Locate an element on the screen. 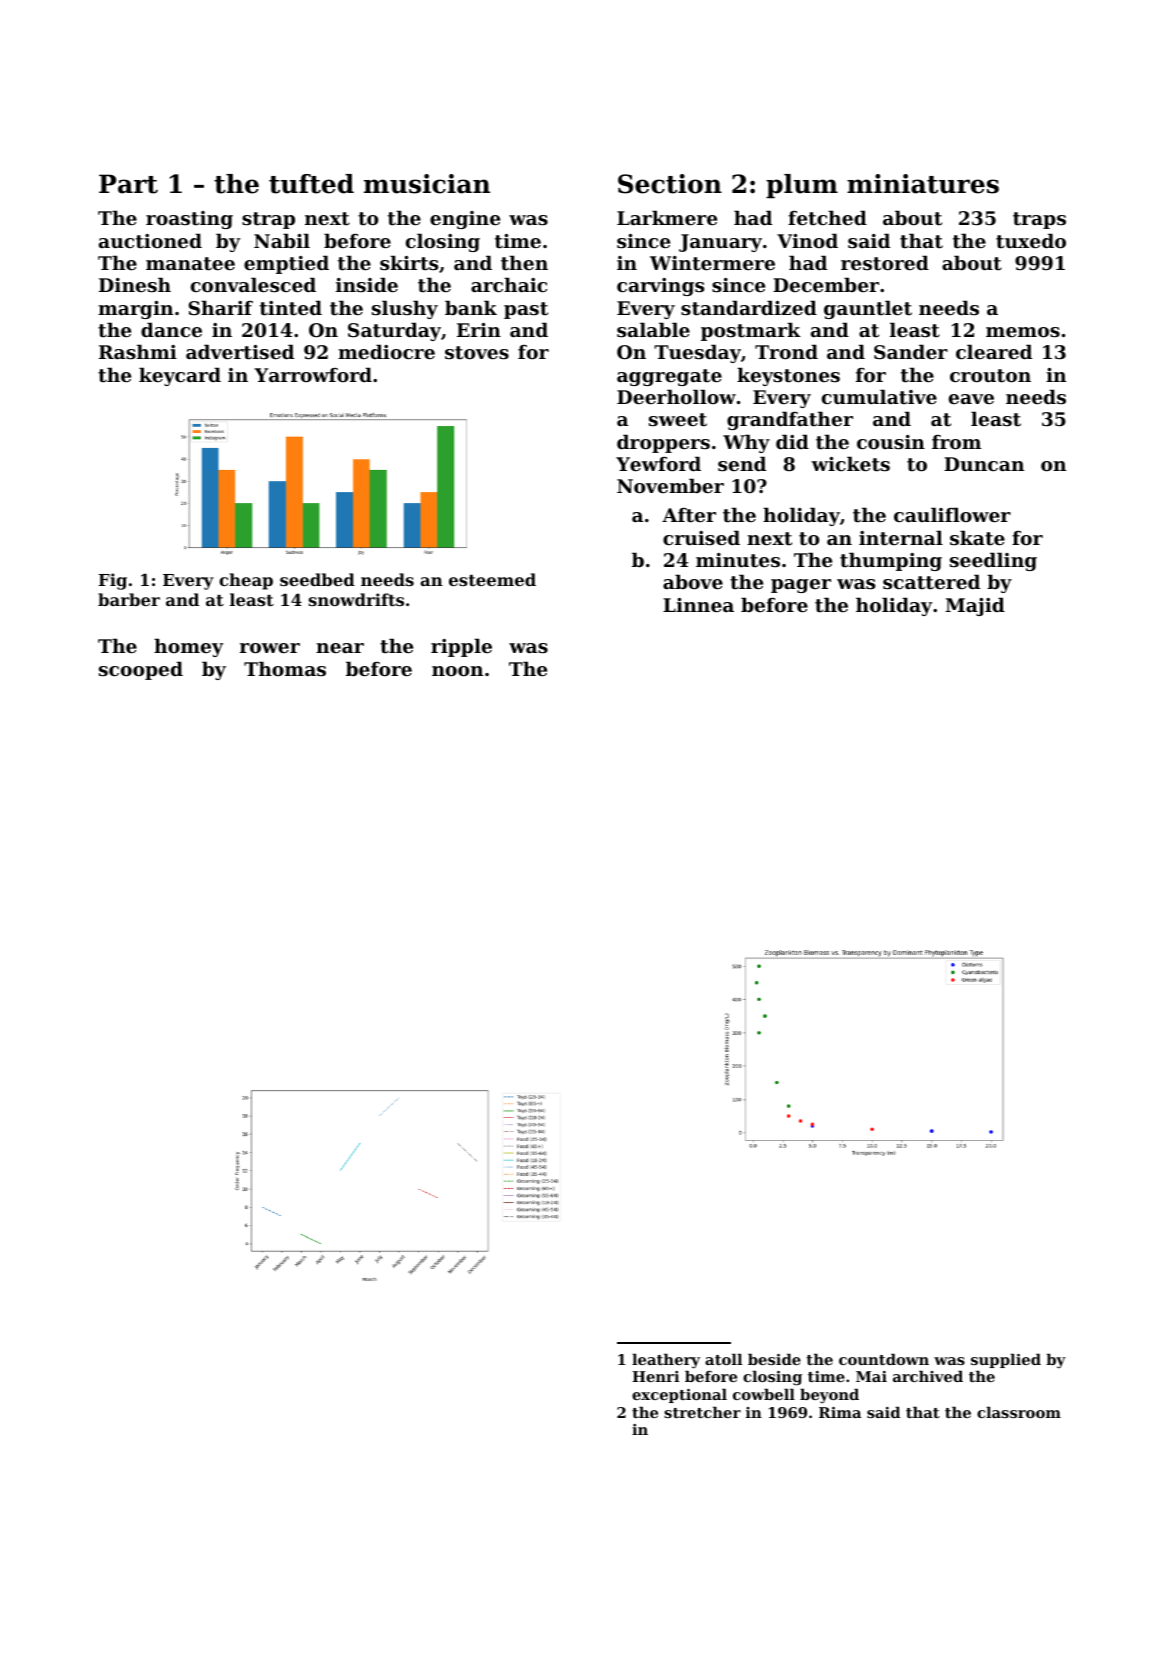 The height and width of the screenshot is (1654, 1165). stoves is located at coordinates (477, 353).
